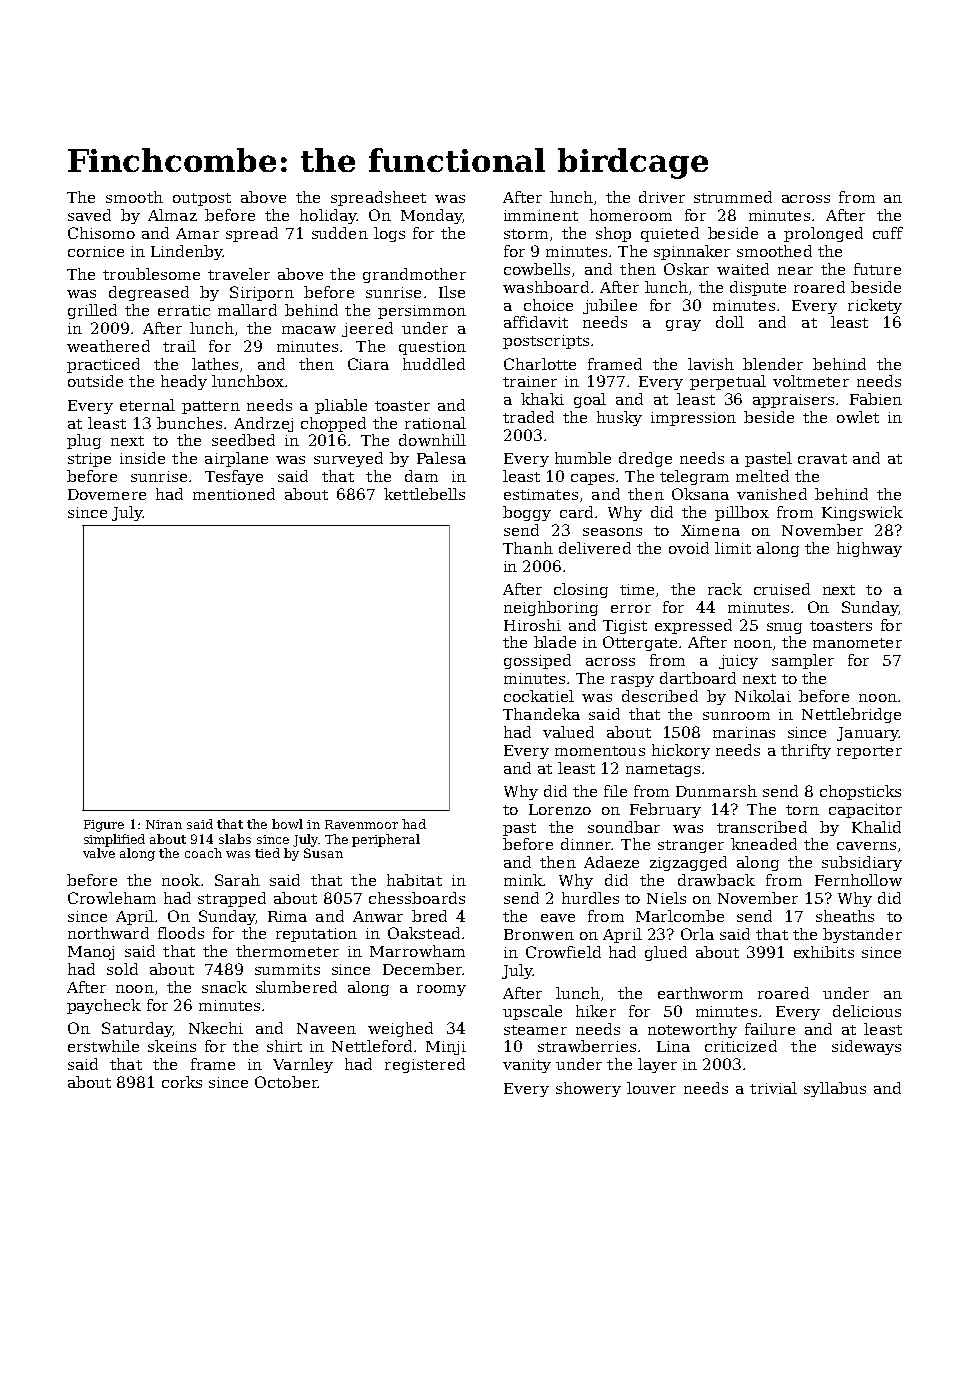  I want to click on Palesa, so click(441, 458).
